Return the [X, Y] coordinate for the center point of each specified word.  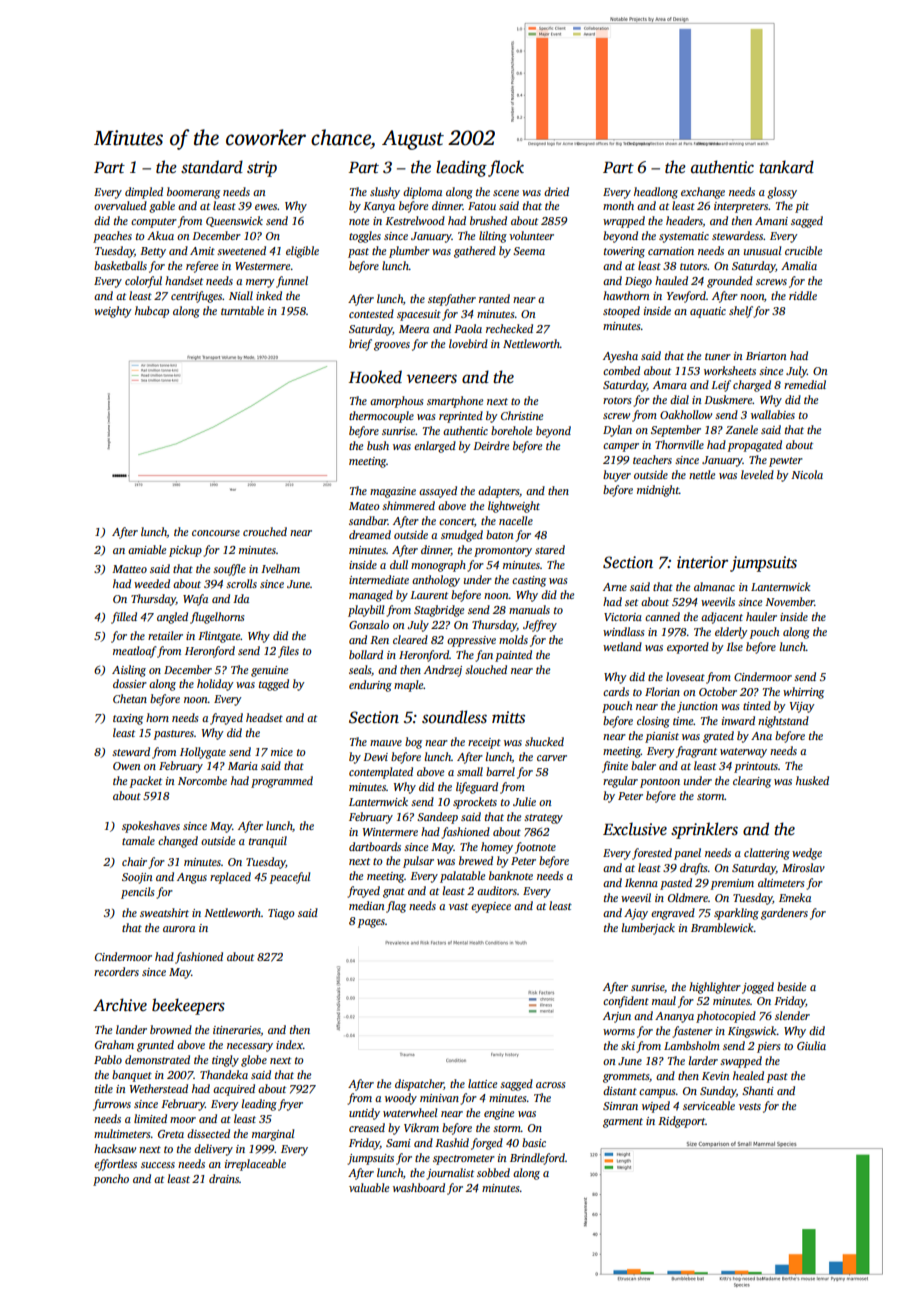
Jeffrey [540, 626]
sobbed [493, 1172]
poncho [111, 1180]
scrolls [241, 583]
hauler [761, 616]
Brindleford [537, 1159]
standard [212, 167]
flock [506, 168]
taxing [128, 719]
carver [552, 758]
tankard [786, 167]
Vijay [802, 707]
